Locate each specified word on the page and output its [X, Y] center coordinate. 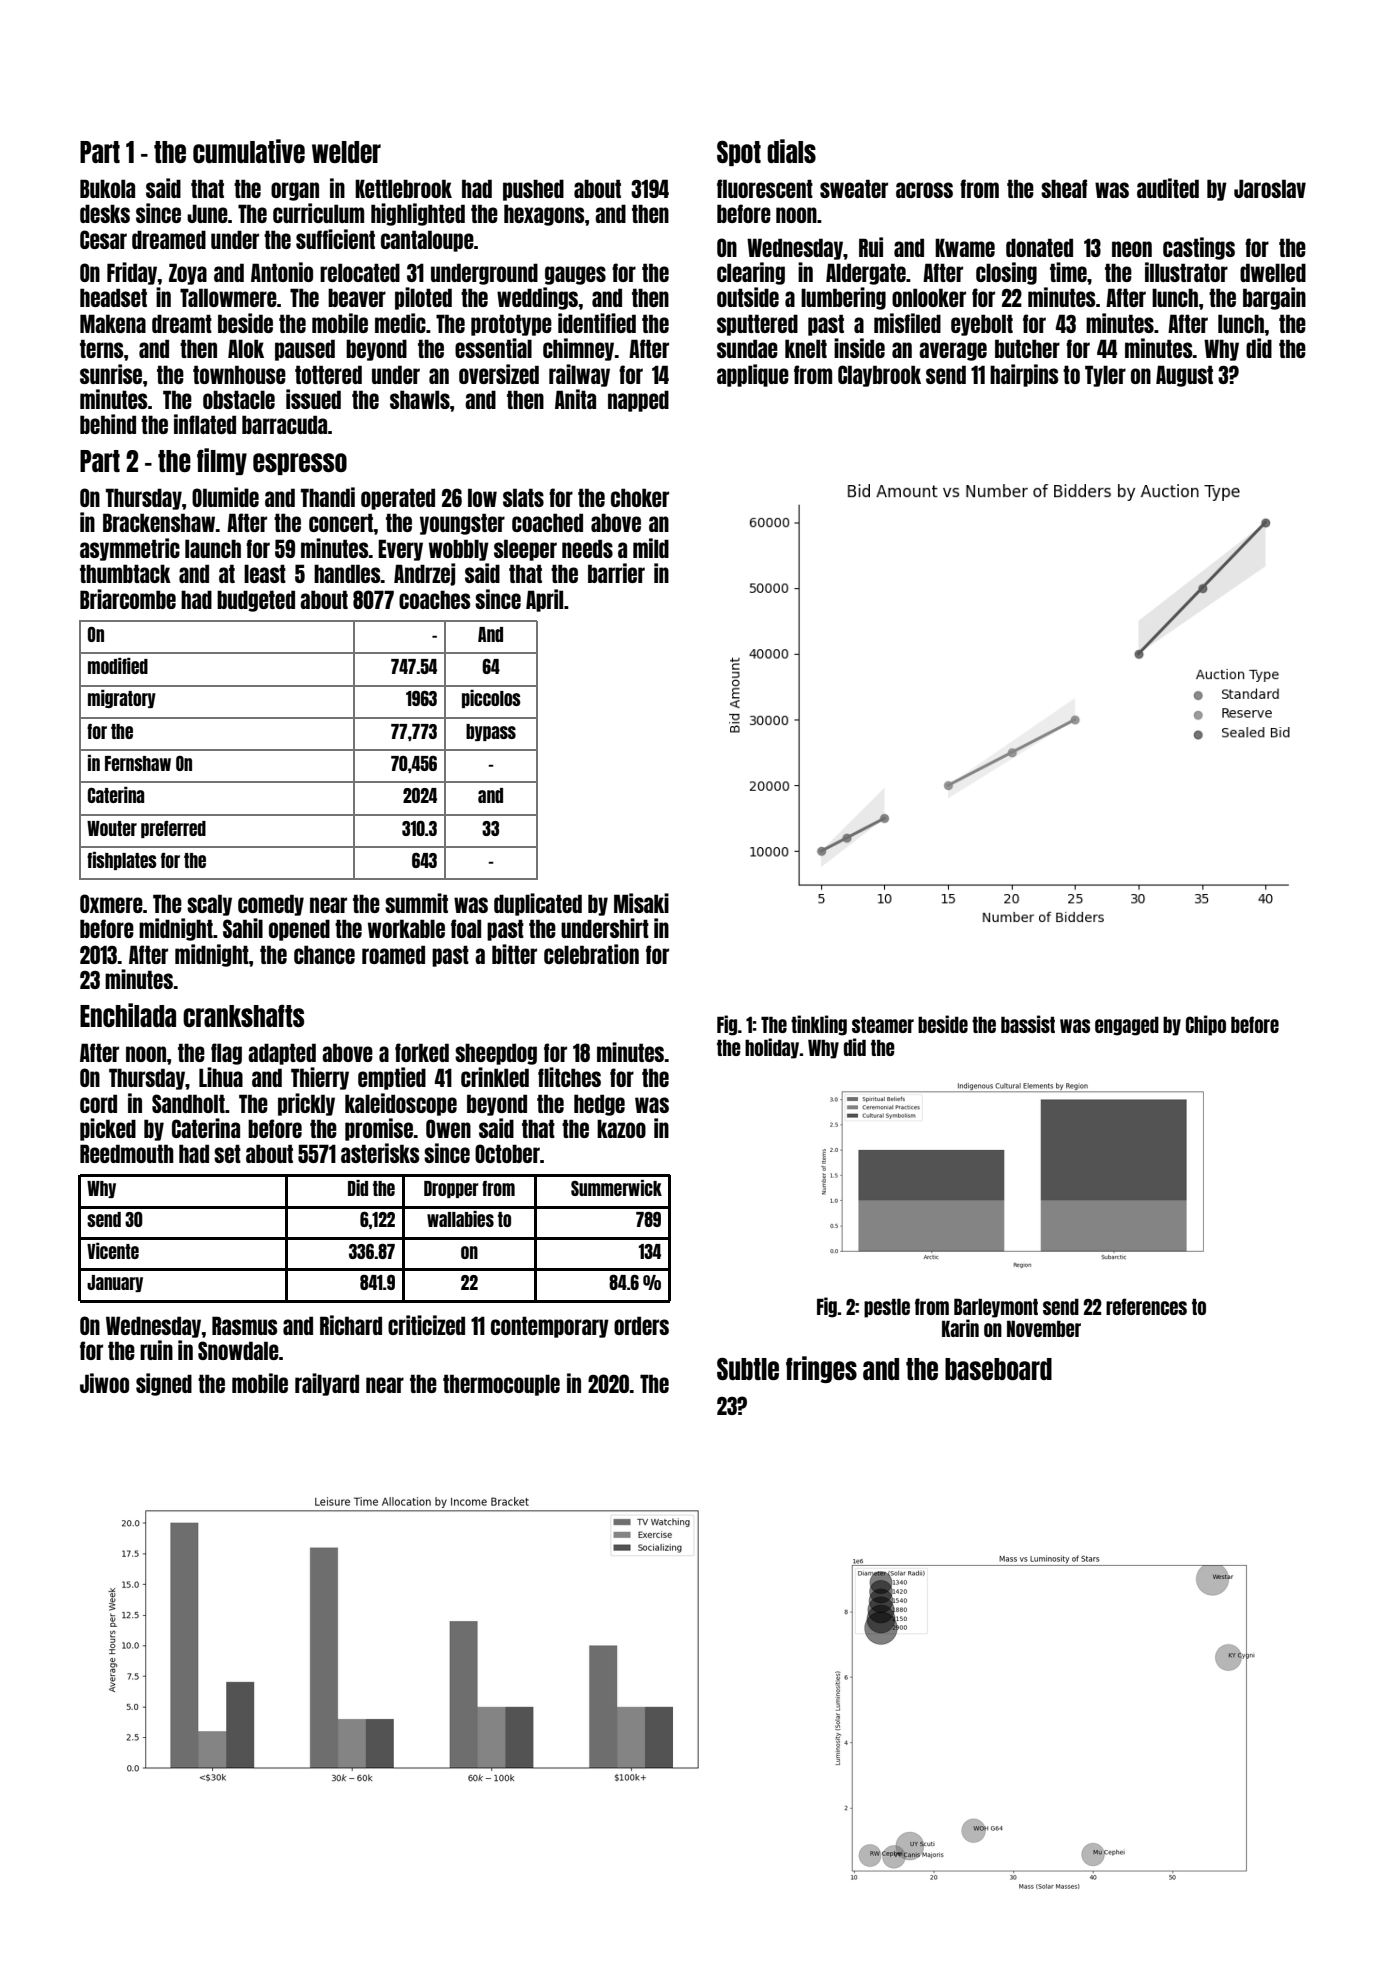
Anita [575, 399]
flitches [569, 1077]
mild [651, 548]
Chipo [1206, 1025]
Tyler [1105, 376]
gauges [575, 275]
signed [164, 1384]
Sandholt [188, 1103]
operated [398, 499]
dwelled [1273, 272]
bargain [1274, 298]
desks [105, 213]
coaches [434, 599]
